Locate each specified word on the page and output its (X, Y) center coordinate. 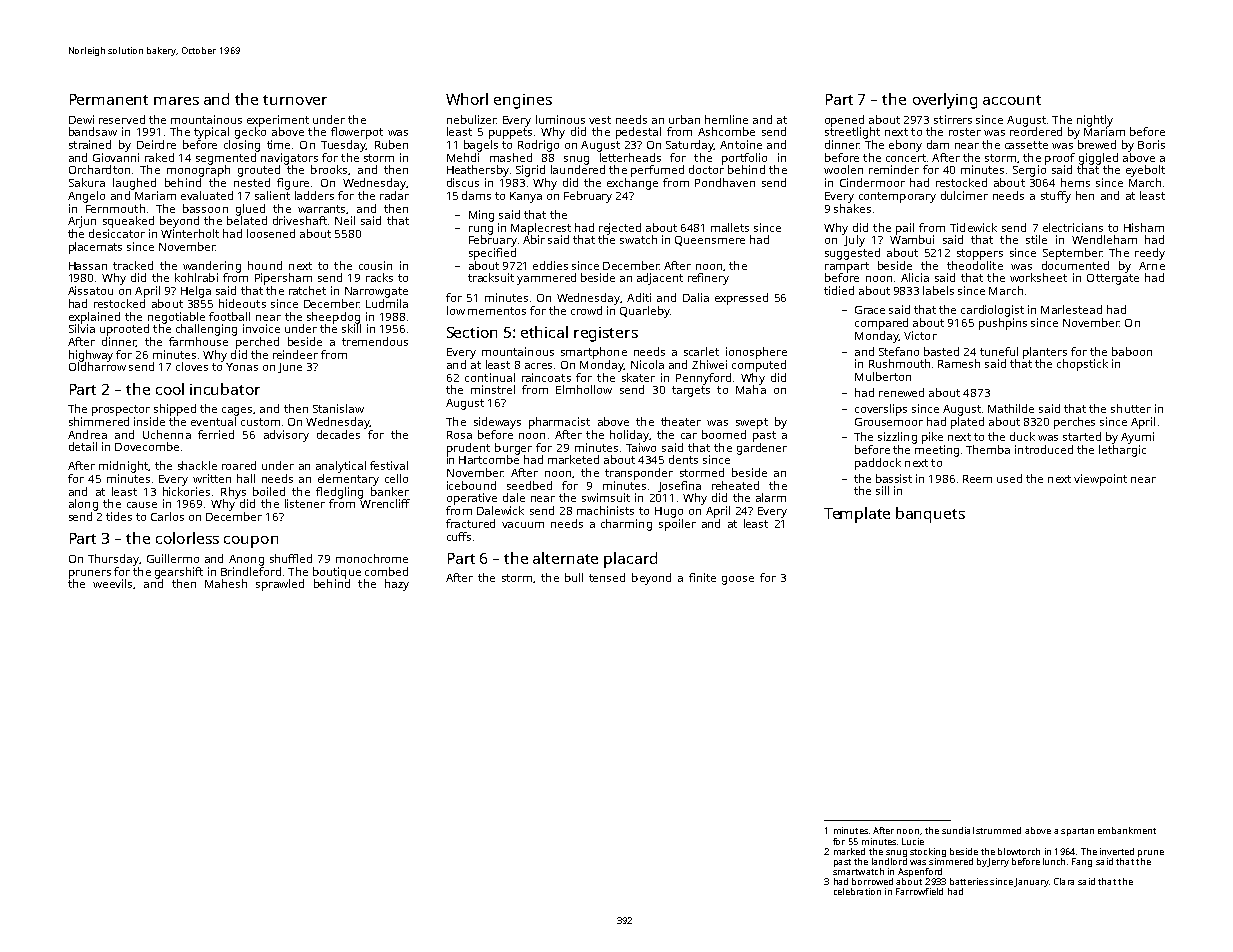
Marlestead (1071, 309)
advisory (286, 436)
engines (523, 101)
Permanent (109, 99)
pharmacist (559, 423)
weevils (112, 583)
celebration (857, 891)
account (1012, 100)
